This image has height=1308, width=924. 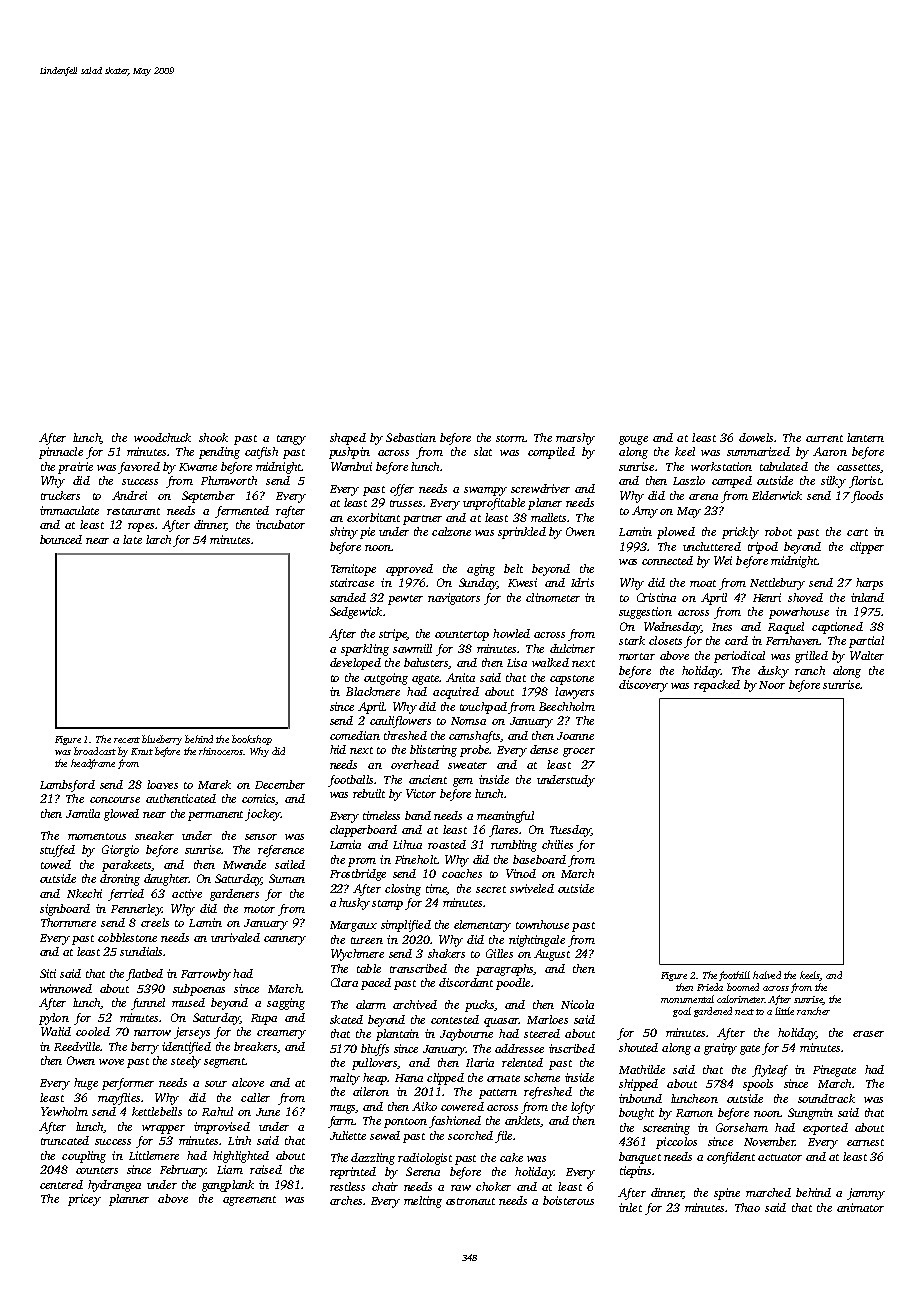 I want to click on Victor, so click(x=421, y=793).
